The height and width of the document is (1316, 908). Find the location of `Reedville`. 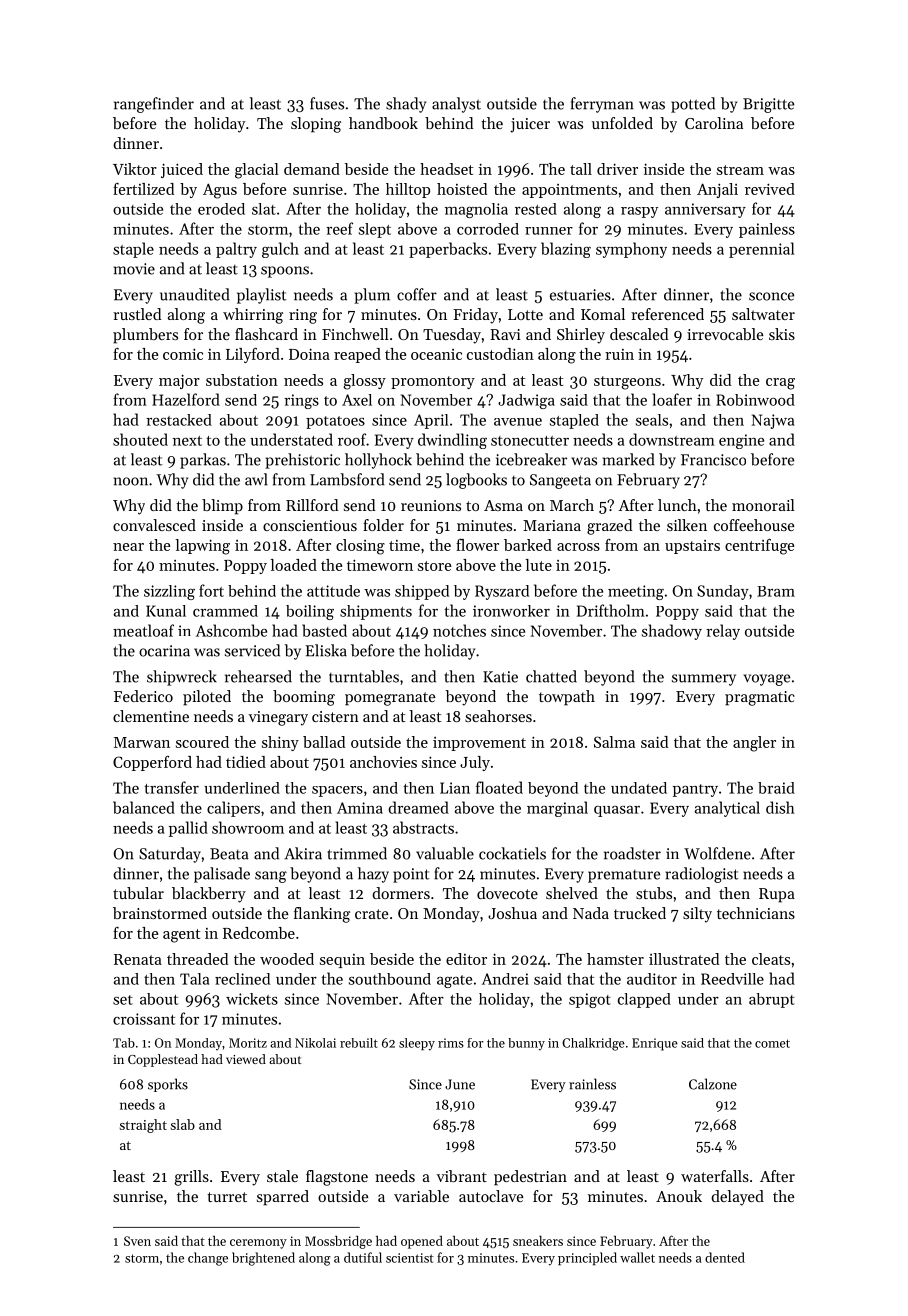

Reedville is located at coordinates (732, 979).
